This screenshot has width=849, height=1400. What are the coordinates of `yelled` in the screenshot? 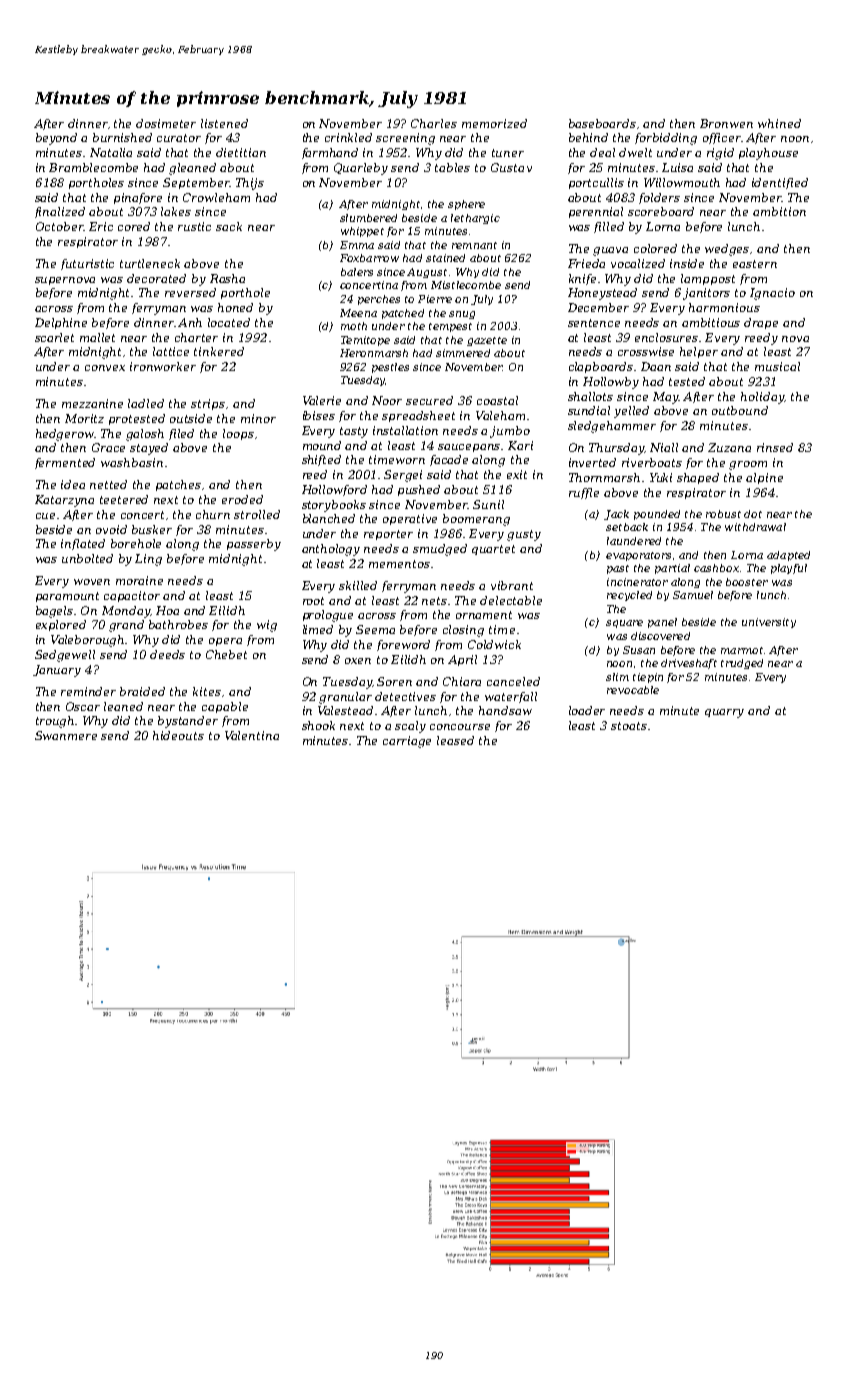 It's located at (631, 412).
